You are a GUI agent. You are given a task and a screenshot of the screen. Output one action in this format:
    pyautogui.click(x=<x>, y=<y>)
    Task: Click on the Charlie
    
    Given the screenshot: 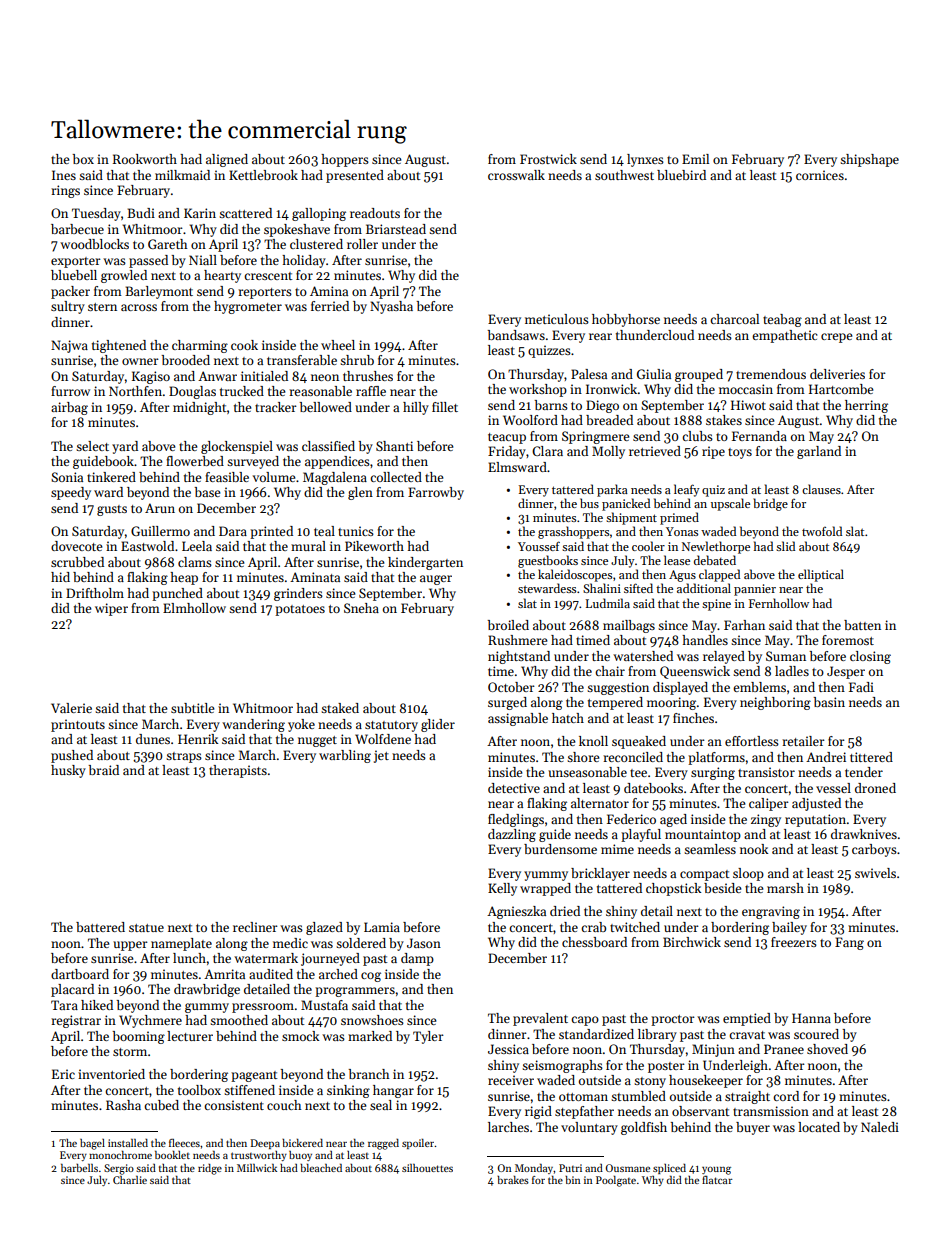 What is the action you would take?
    pyautogui.click(x=130, y=1180)
